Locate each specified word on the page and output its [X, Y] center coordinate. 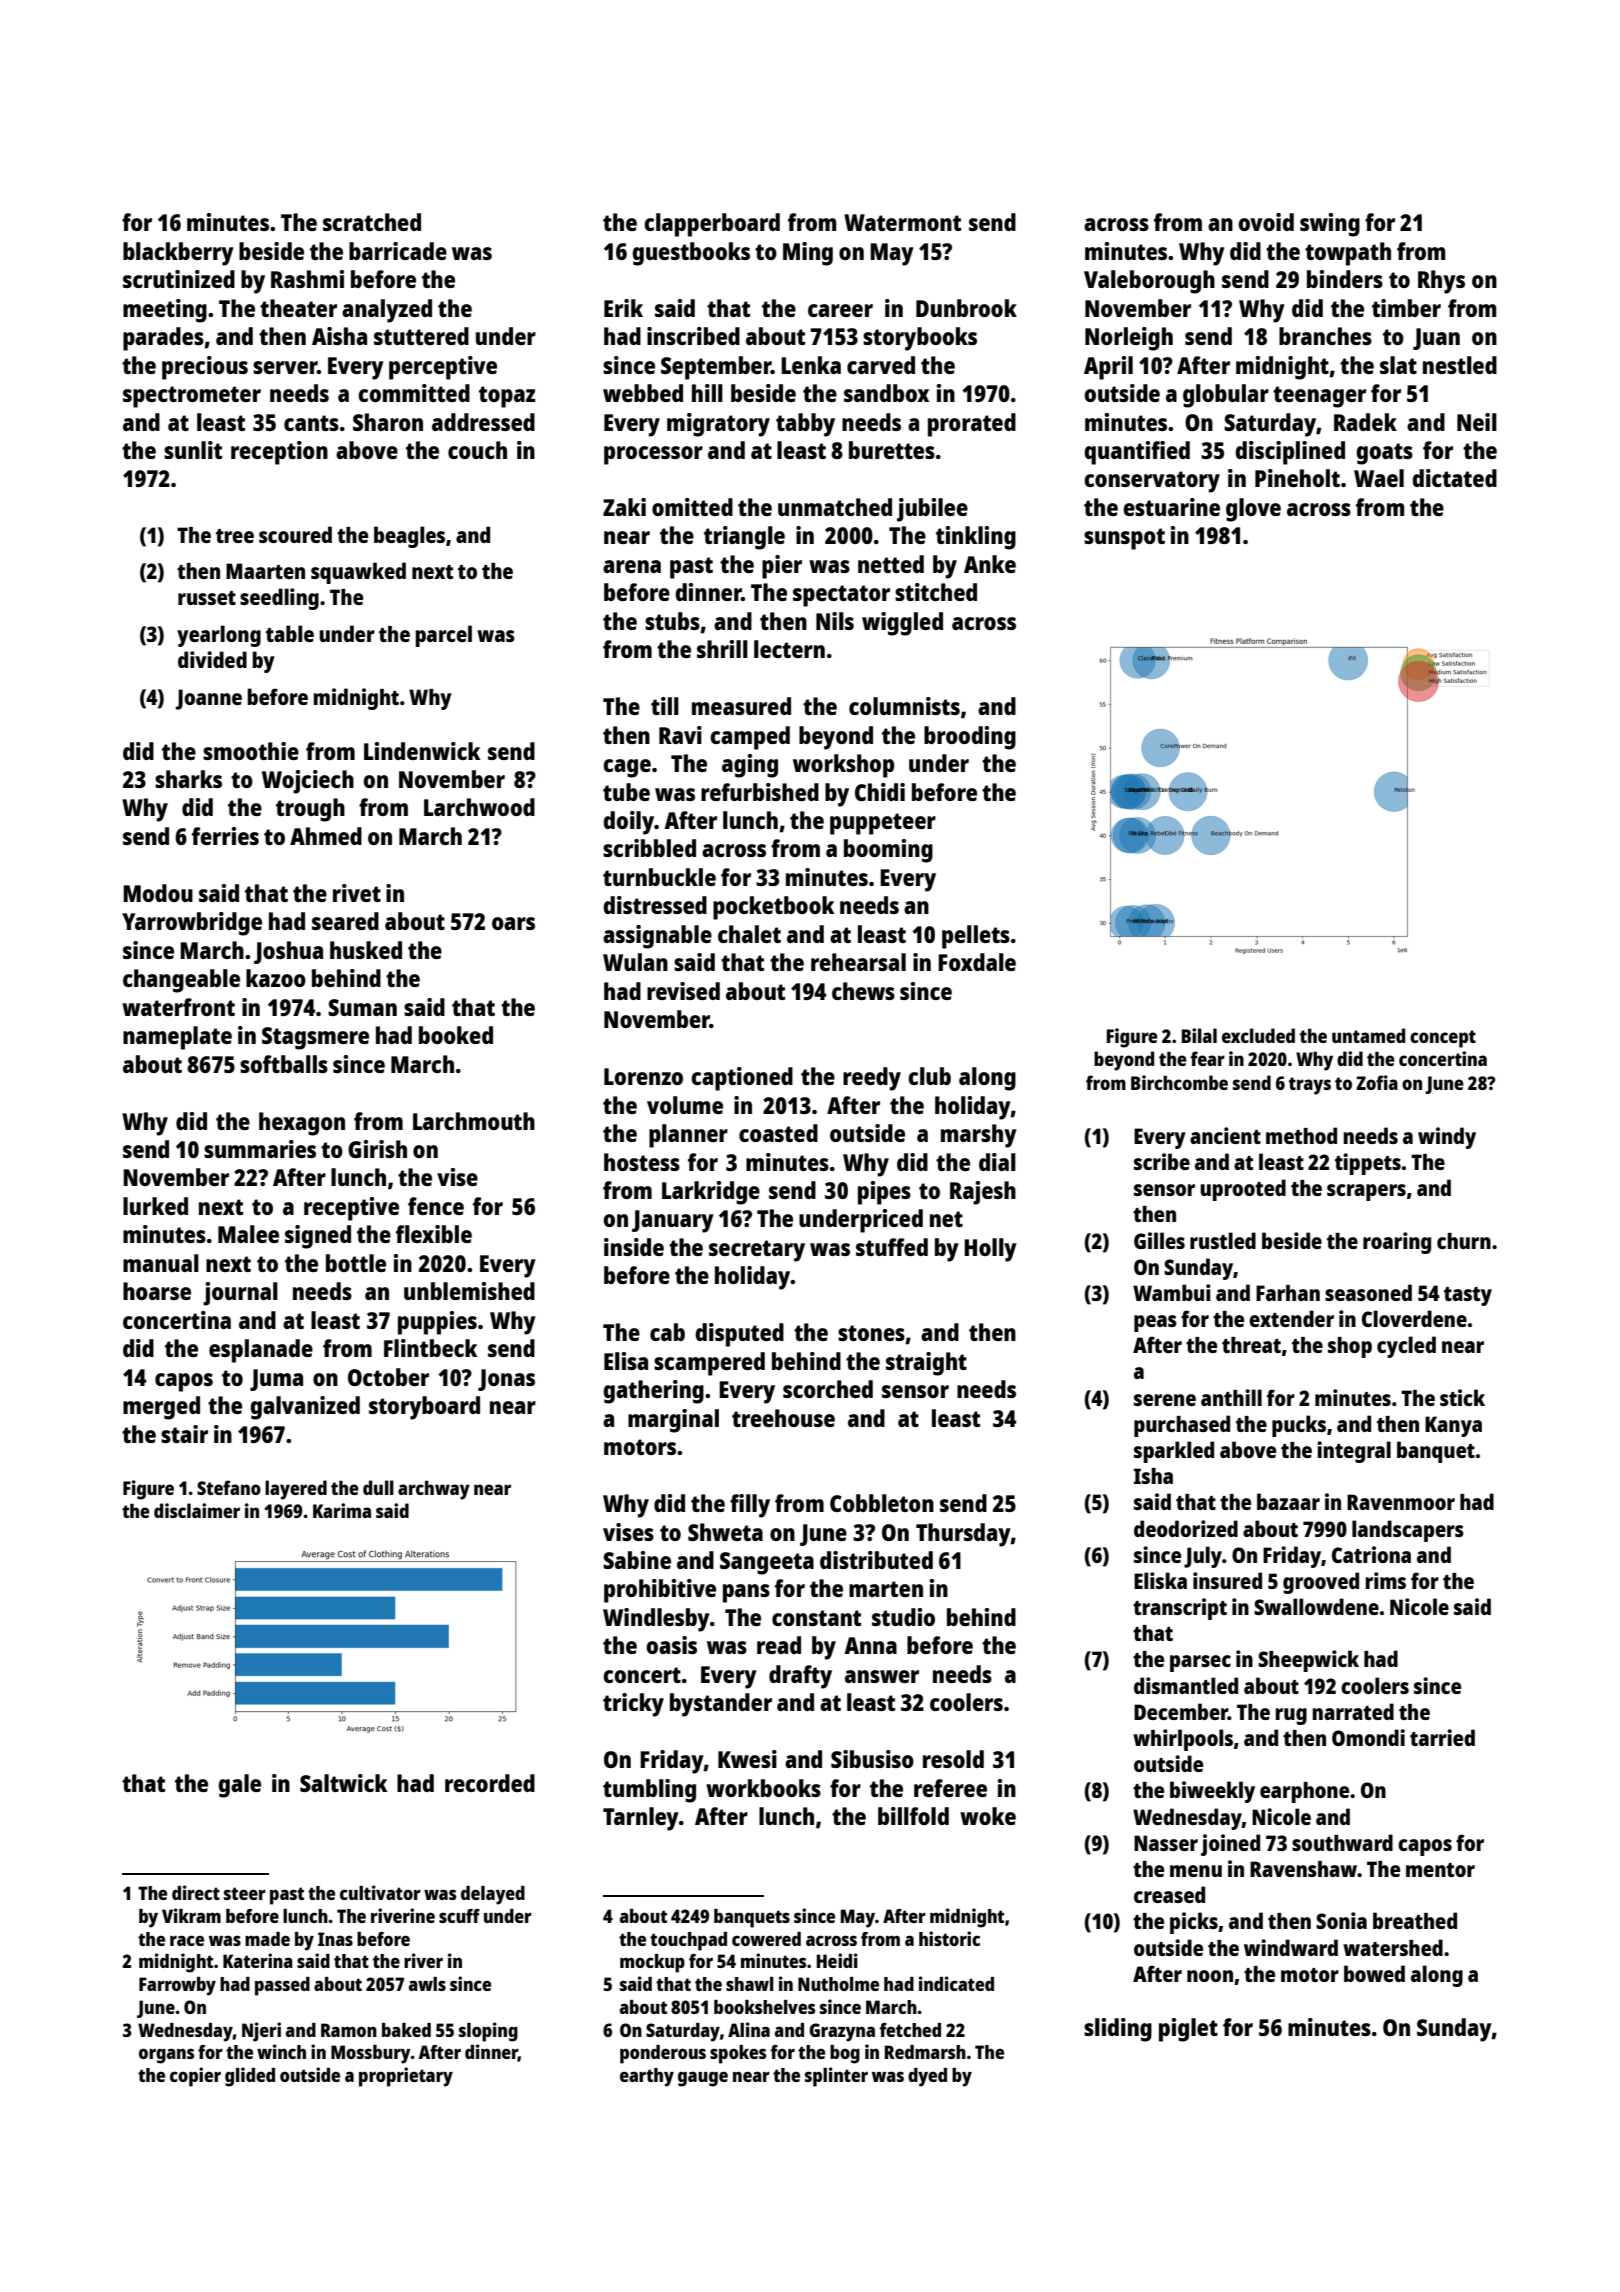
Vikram [191, 1915]
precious [205, 368]
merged [161, 1408]
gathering [653, 1392]
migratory [718, 425]
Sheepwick [1308, 1661]
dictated [1454, 478]
